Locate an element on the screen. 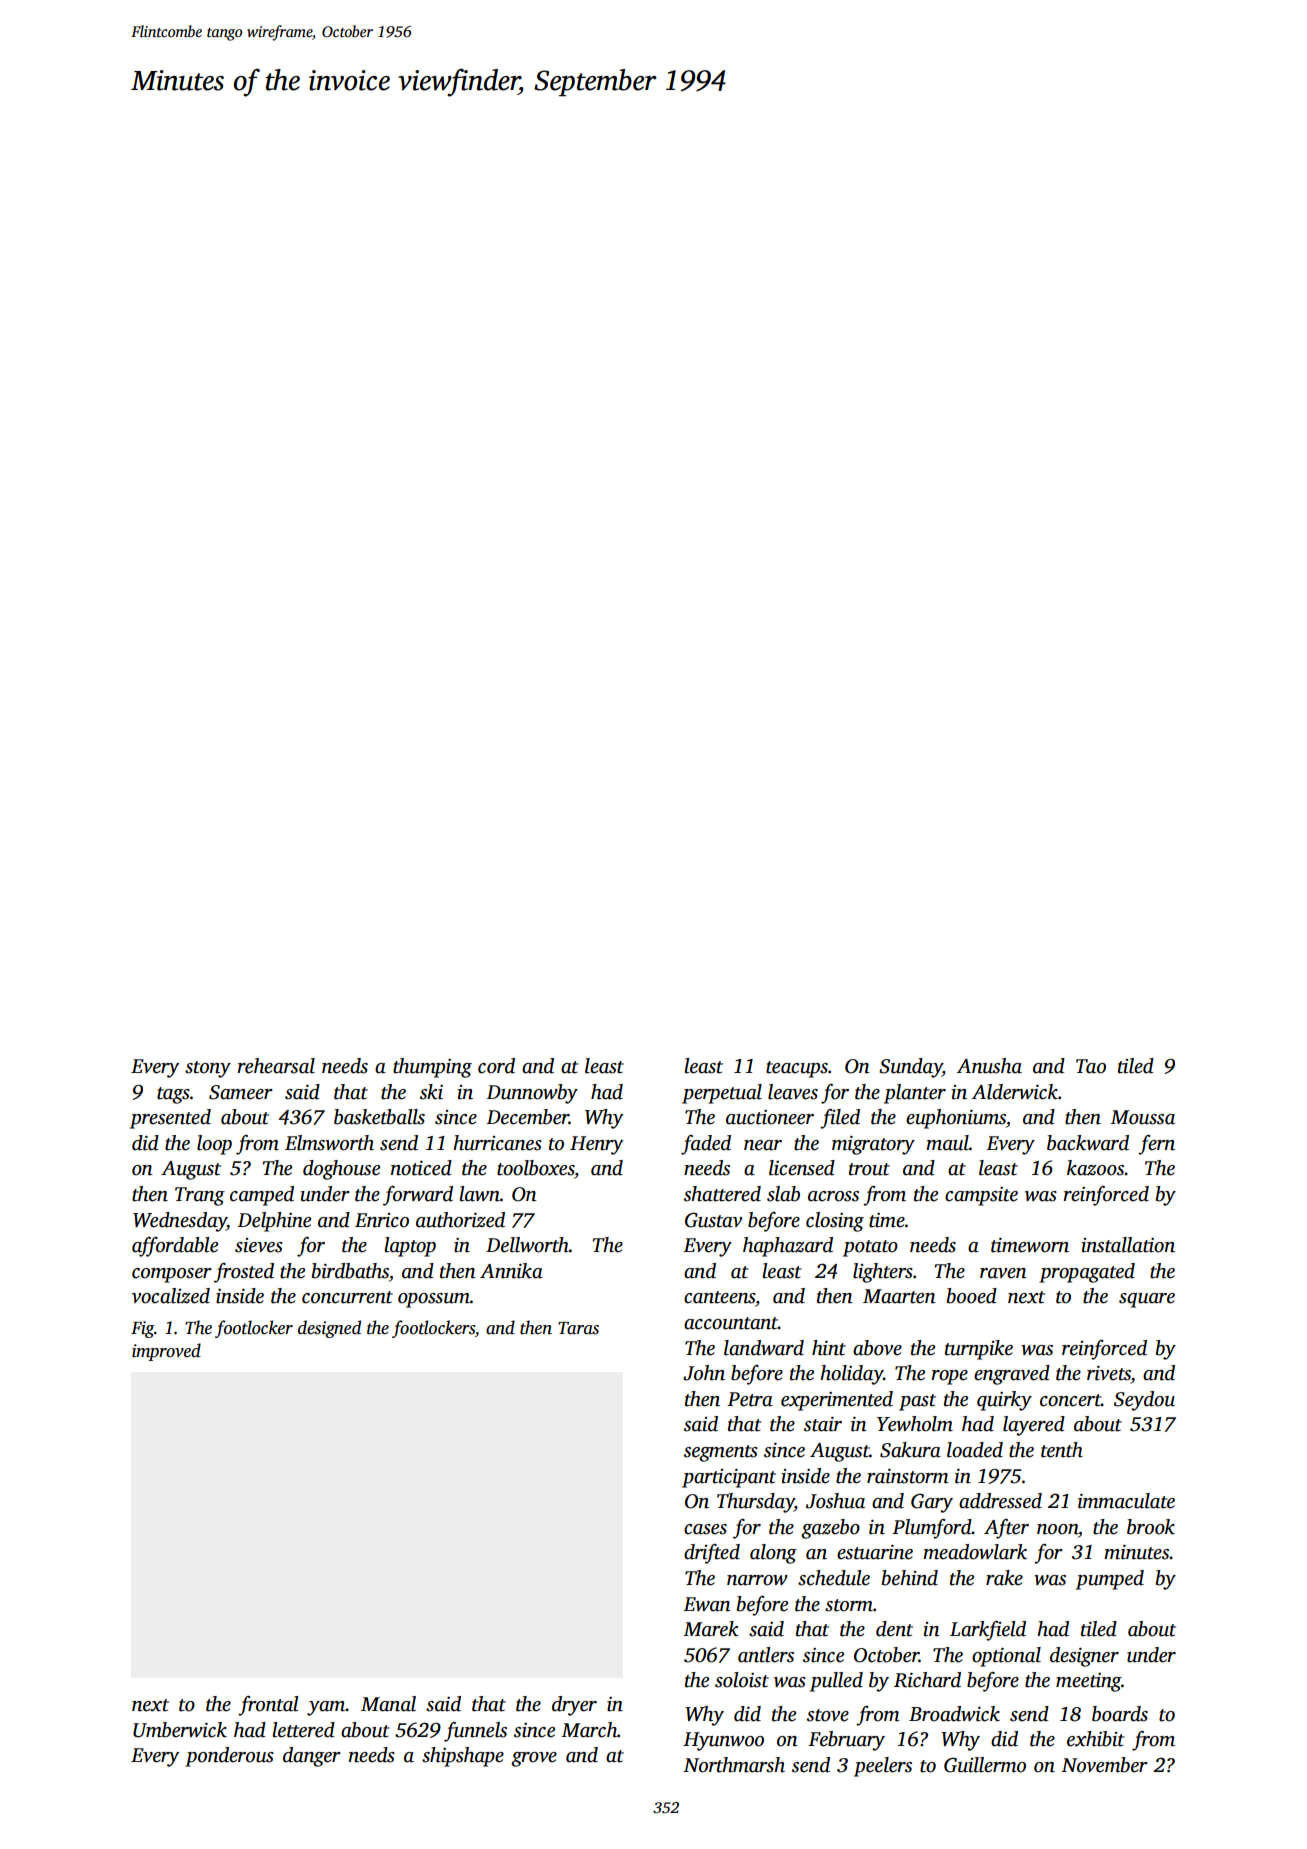 The image size is (1307, 1849). designed is located at coordinates (329, 1329).
